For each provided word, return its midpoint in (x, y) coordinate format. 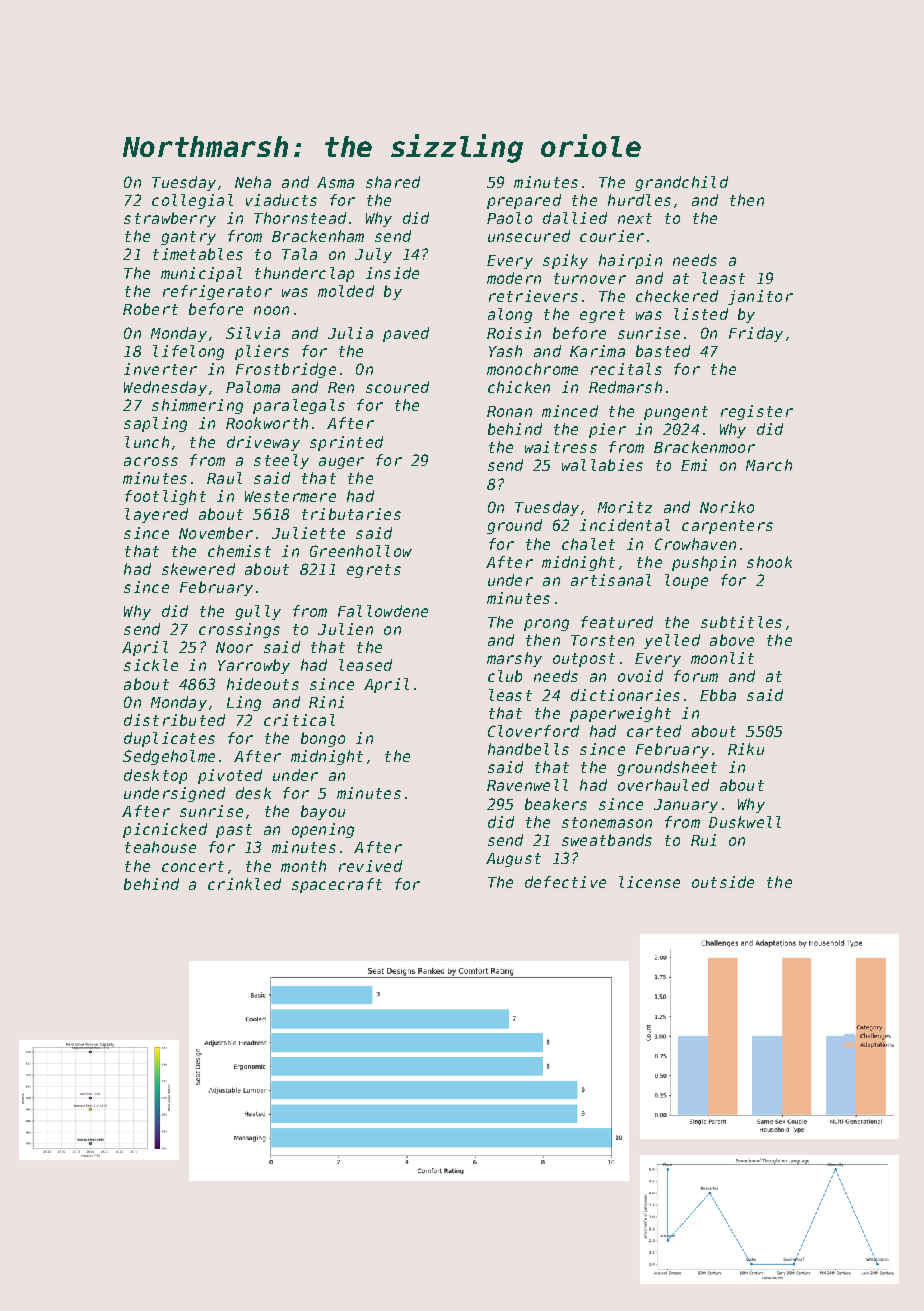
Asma (335, 182)
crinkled (244, 884)
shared (393, 182)
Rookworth (267, 423)
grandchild (681, 183)
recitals (626, 369)
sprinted (346, 443)
